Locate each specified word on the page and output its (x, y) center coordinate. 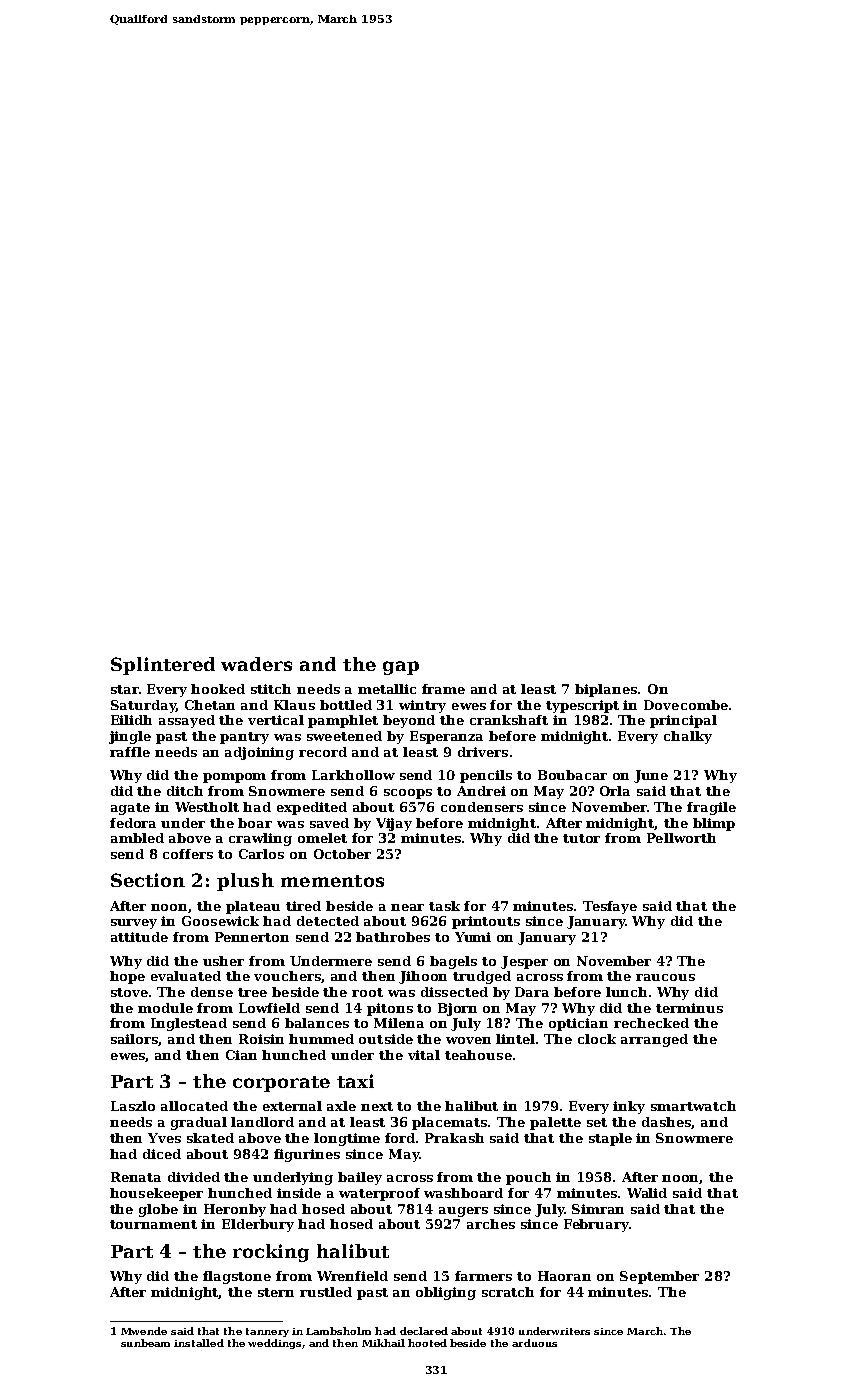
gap (401, 668)
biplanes (606, 690)
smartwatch (693, 1106)
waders (256, 664)
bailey (360, 1178)
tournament (153, 1224)
